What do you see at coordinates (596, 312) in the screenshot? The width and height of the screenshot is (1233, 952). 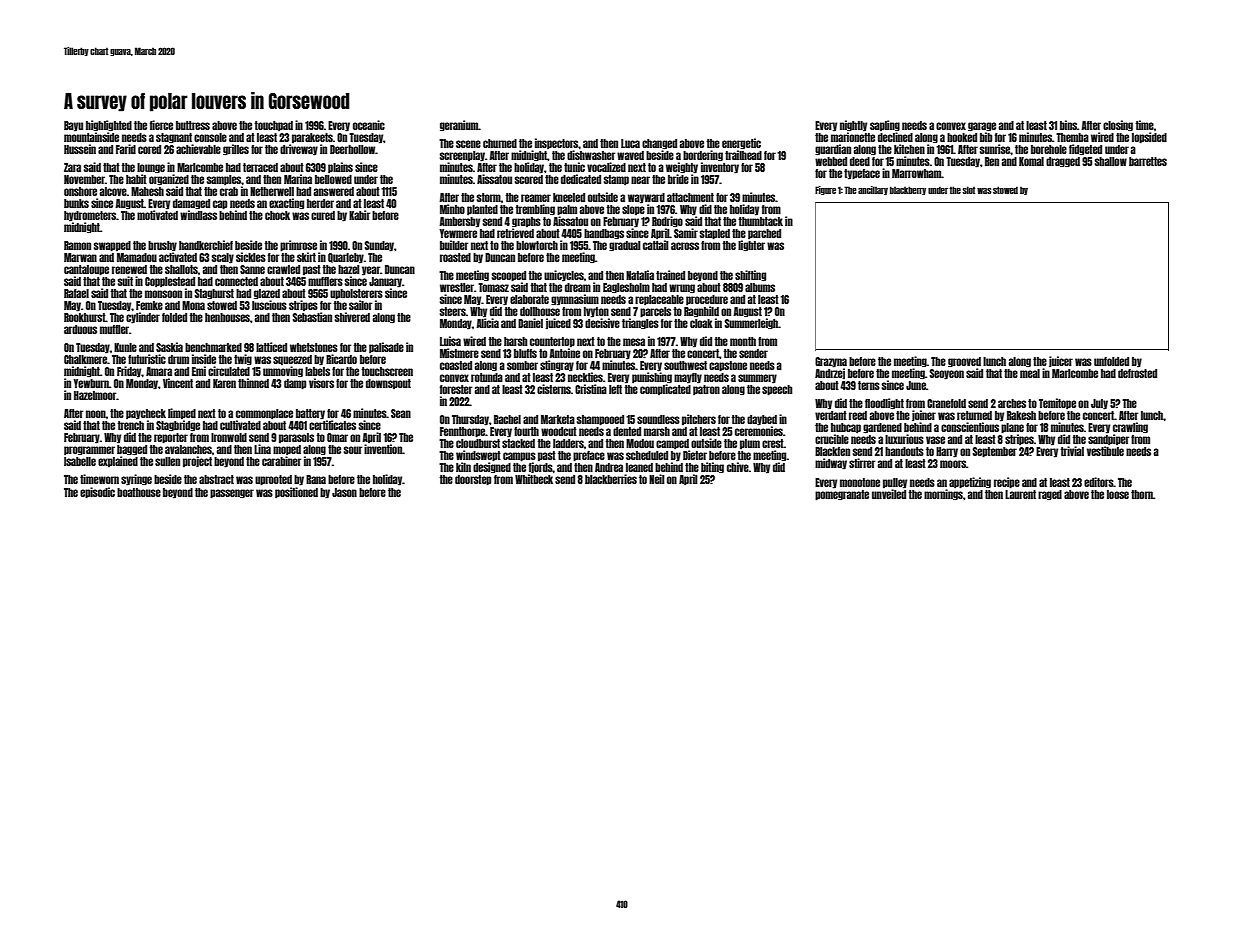 I see `Ivyton` at bounding box center [596, 312].
